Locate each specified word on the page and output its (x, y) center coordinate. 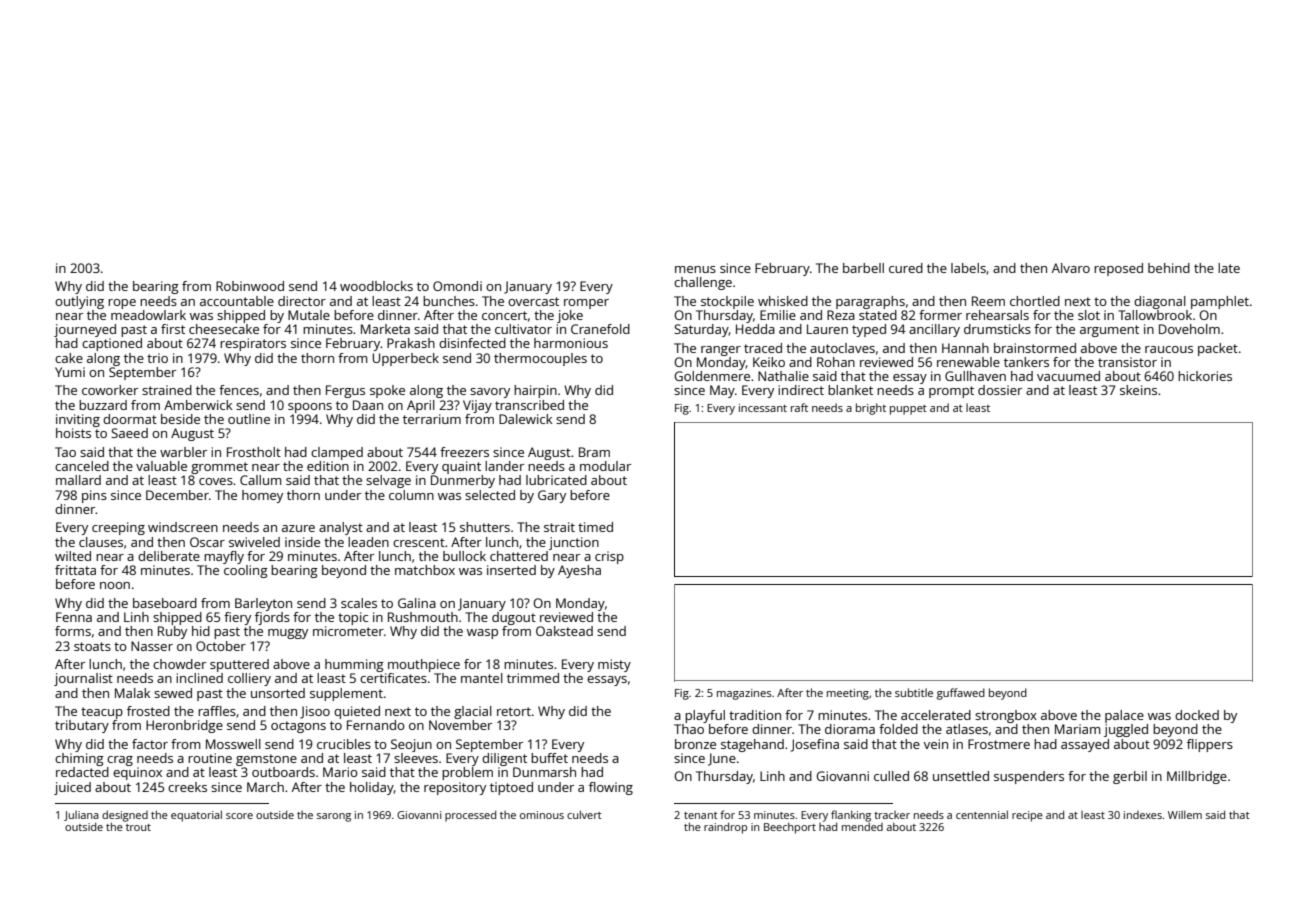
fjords (272, 618)
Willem (1185, 814)
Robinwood (250, 286)
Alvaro (1071, 268)
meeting (848, 694)
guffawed (961, 694)
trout (138, 827)
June (722, 759)
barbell (863, 268)
